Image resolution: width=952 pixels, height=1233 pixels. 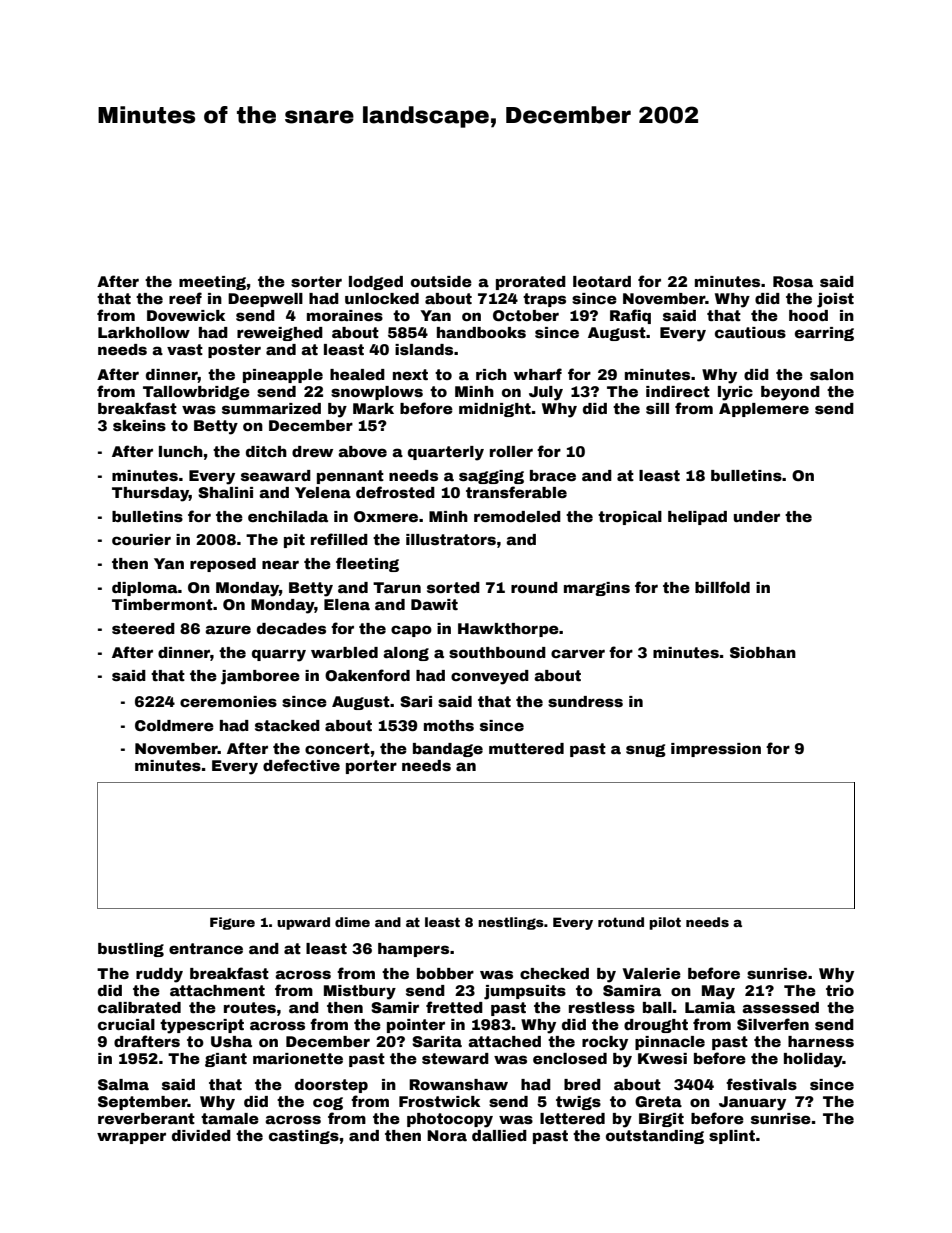 I want to click on helipad, so click(x=697, y=518).
